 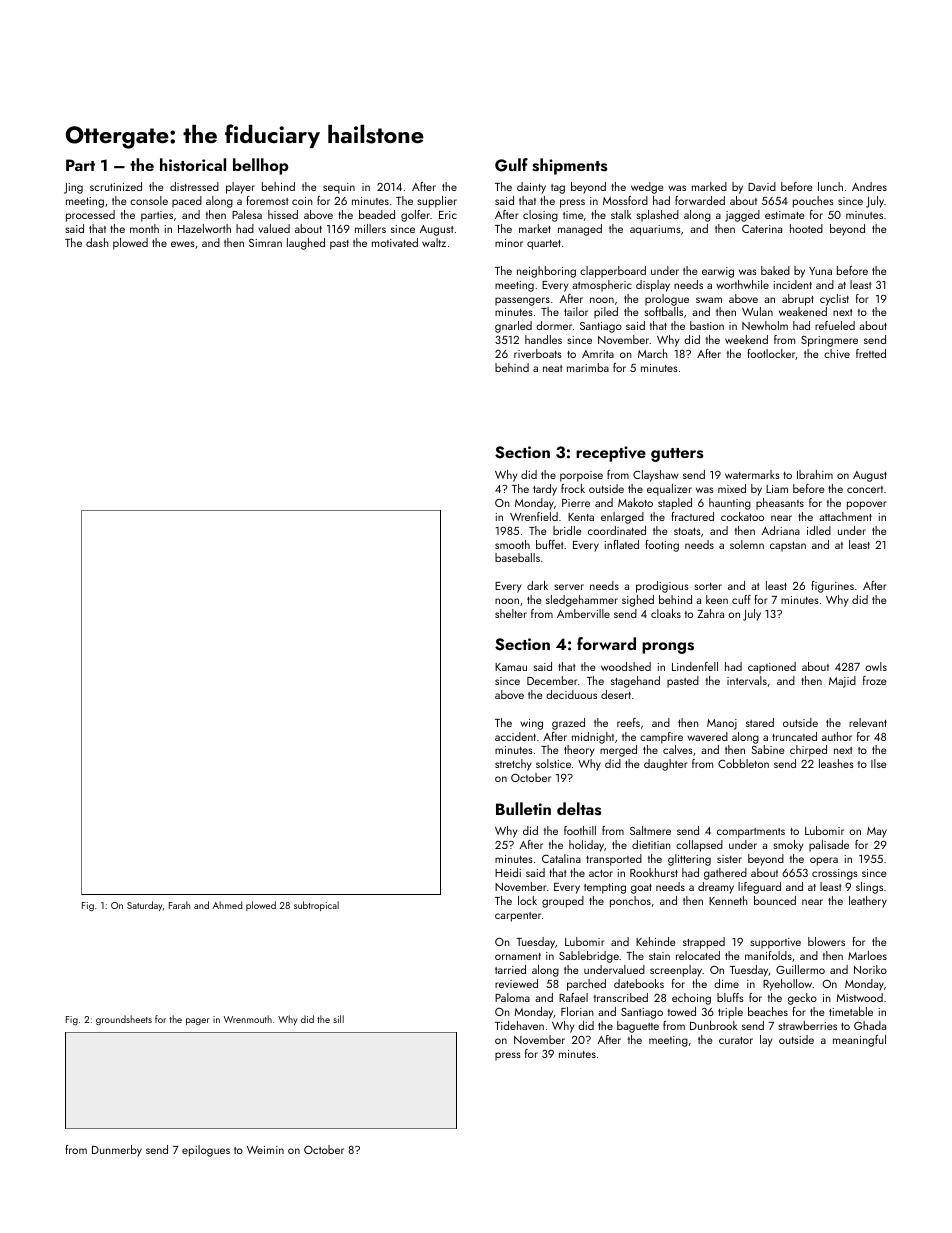 What do you see at coordinates (538, 353) in the screenshot?
I see `riverboats` at bounding box center [538, 353].
